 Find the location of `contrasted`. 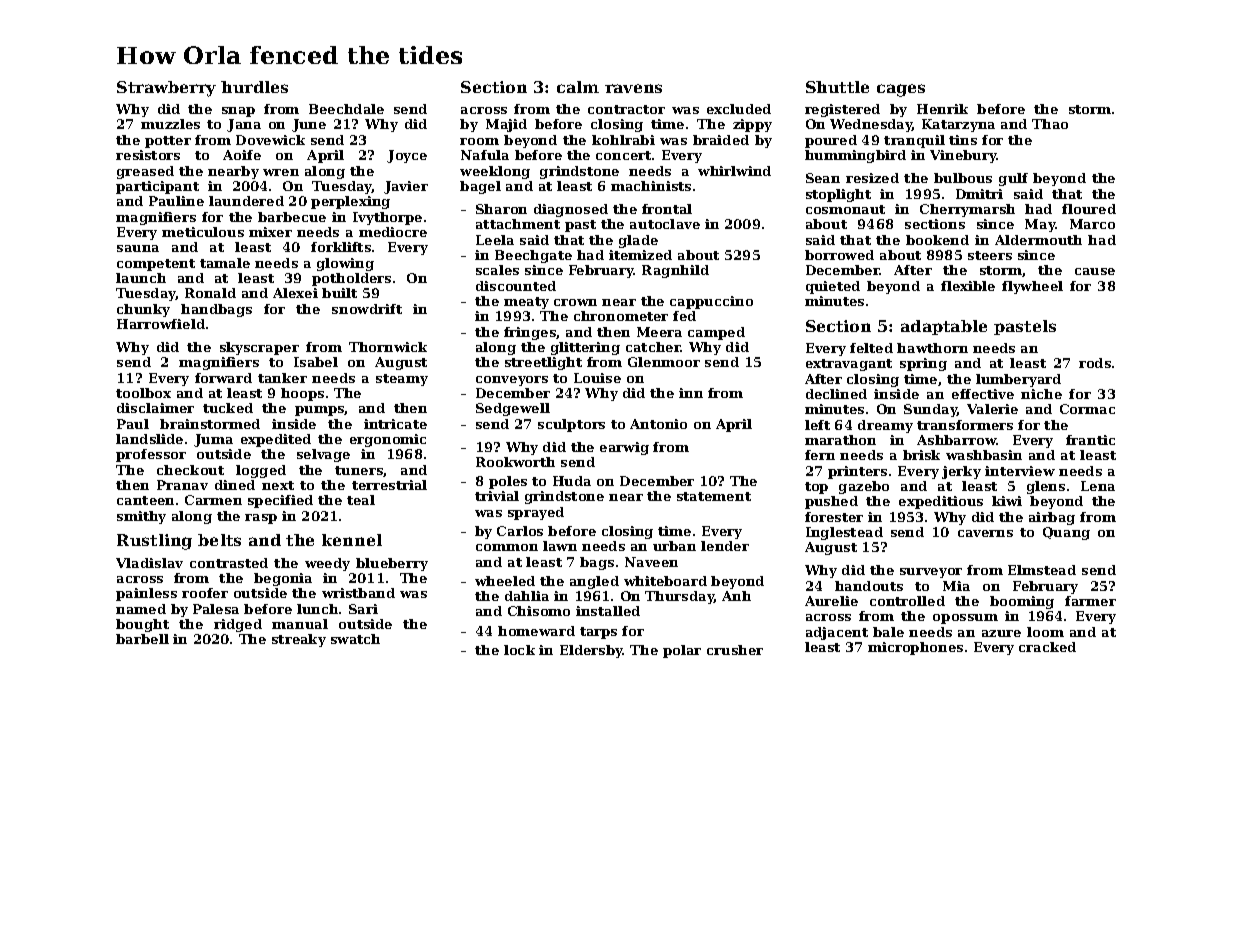

contrasted is located at coordinates (229, 563).
